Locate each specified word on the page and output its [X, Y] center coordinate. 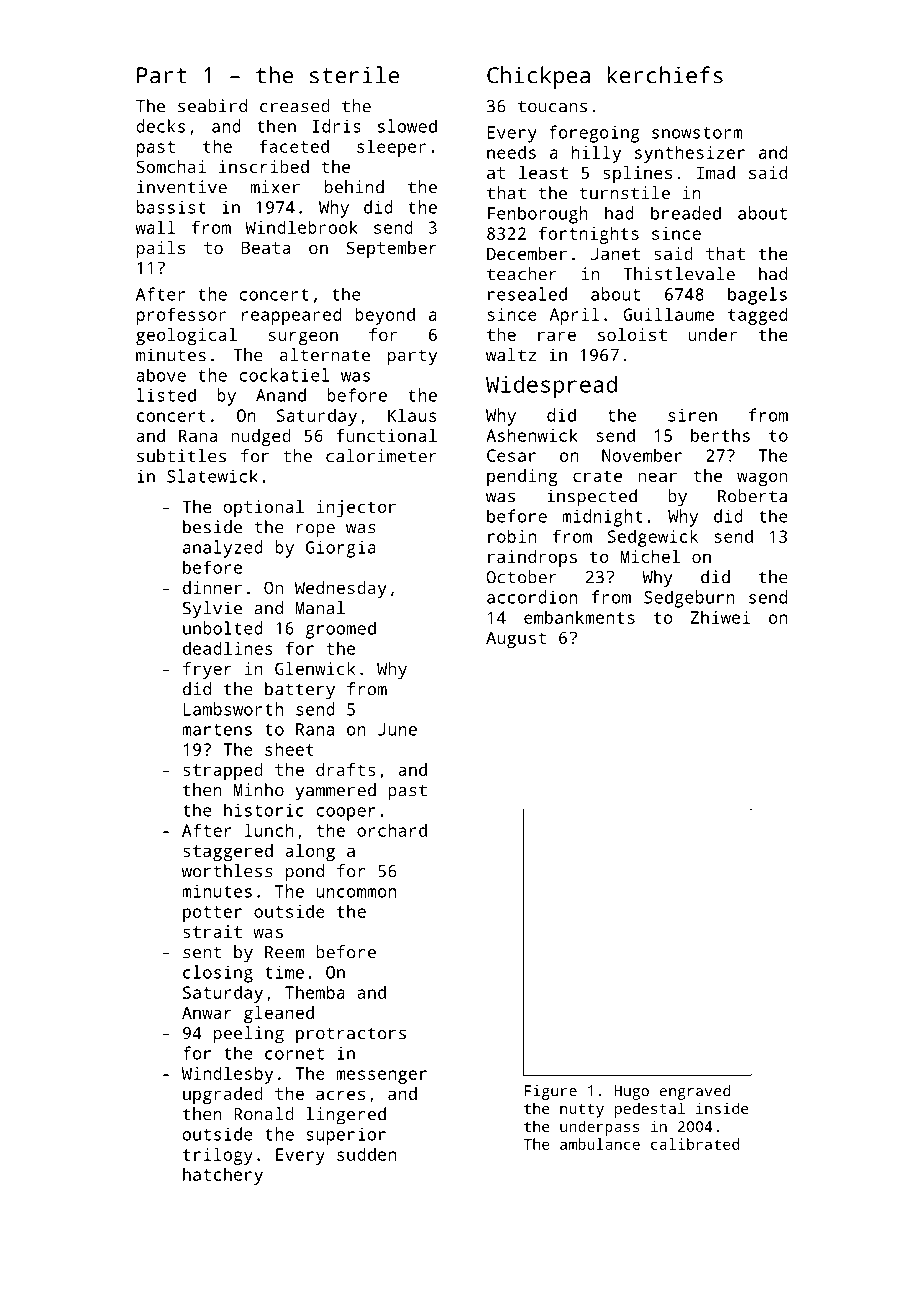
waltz [511, 355]
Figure [551, 1092]
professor [181, 316]
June [397, 729]
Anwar [207, 1012]
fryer [207, 670]
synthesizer [690, 154]
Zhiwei [720, 617]
